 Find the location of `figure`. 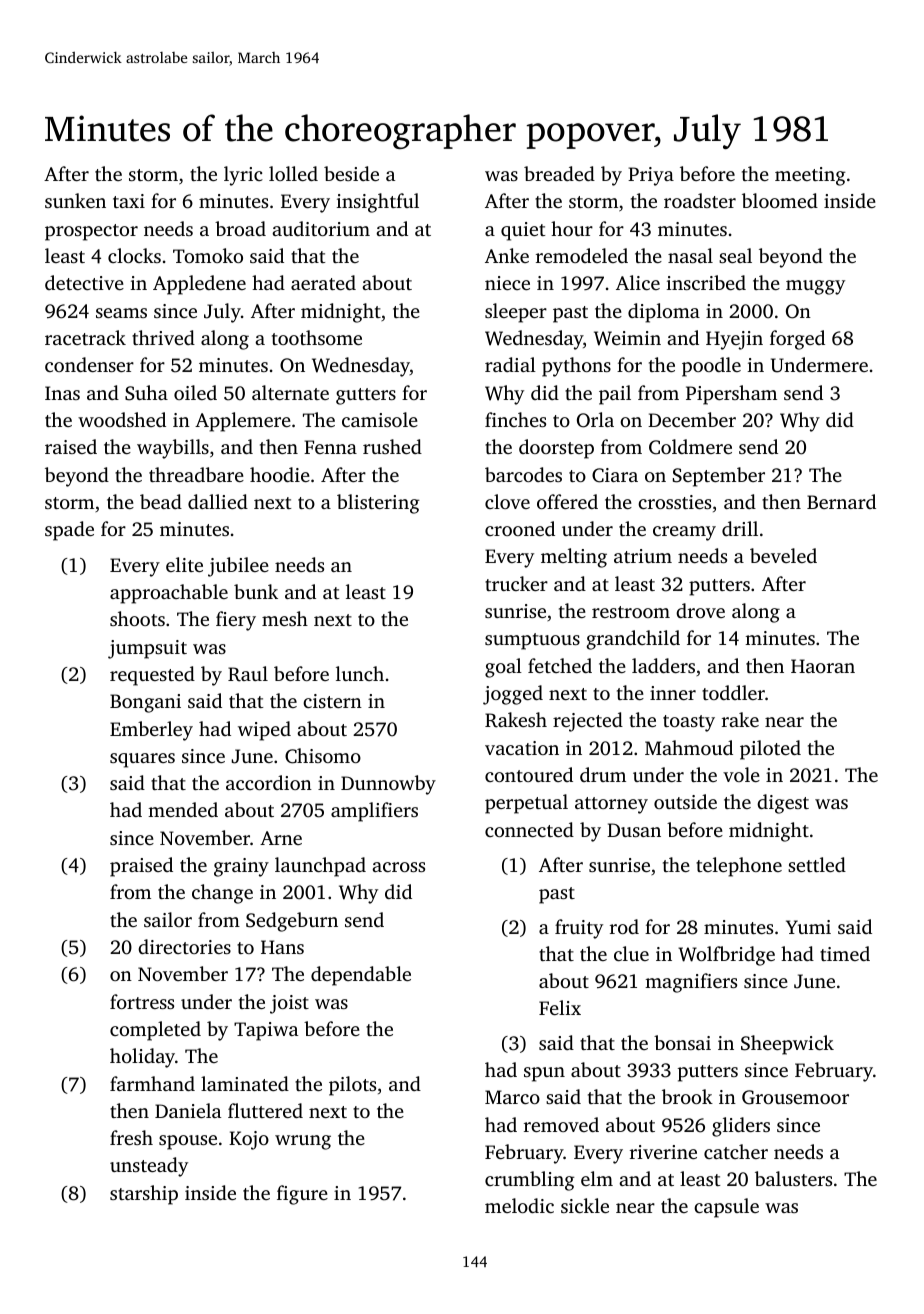

figure is located at coordinates (302, 1195).
